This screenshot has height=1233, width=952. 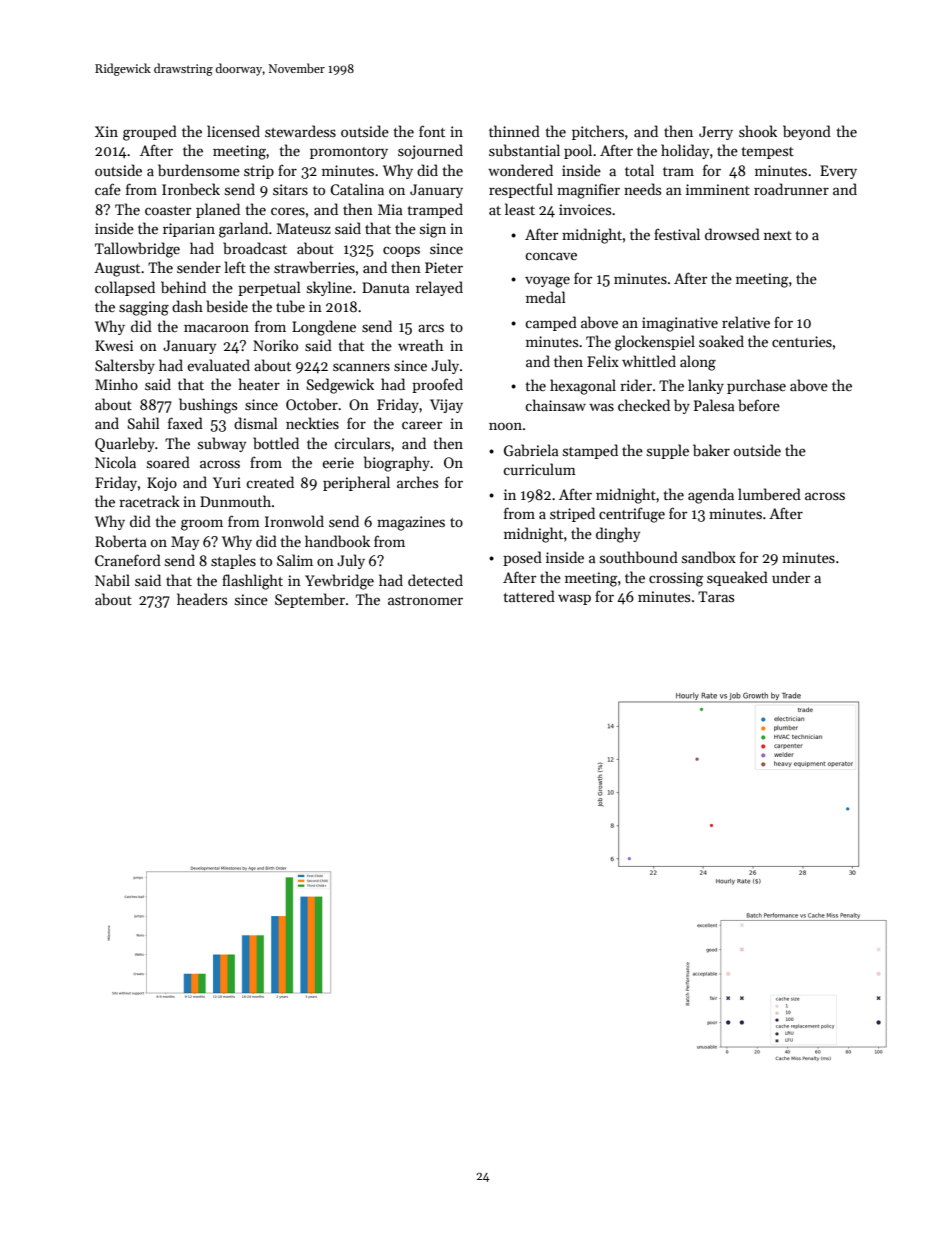 I want to click on Yuri, so click(x=227, y=482).
